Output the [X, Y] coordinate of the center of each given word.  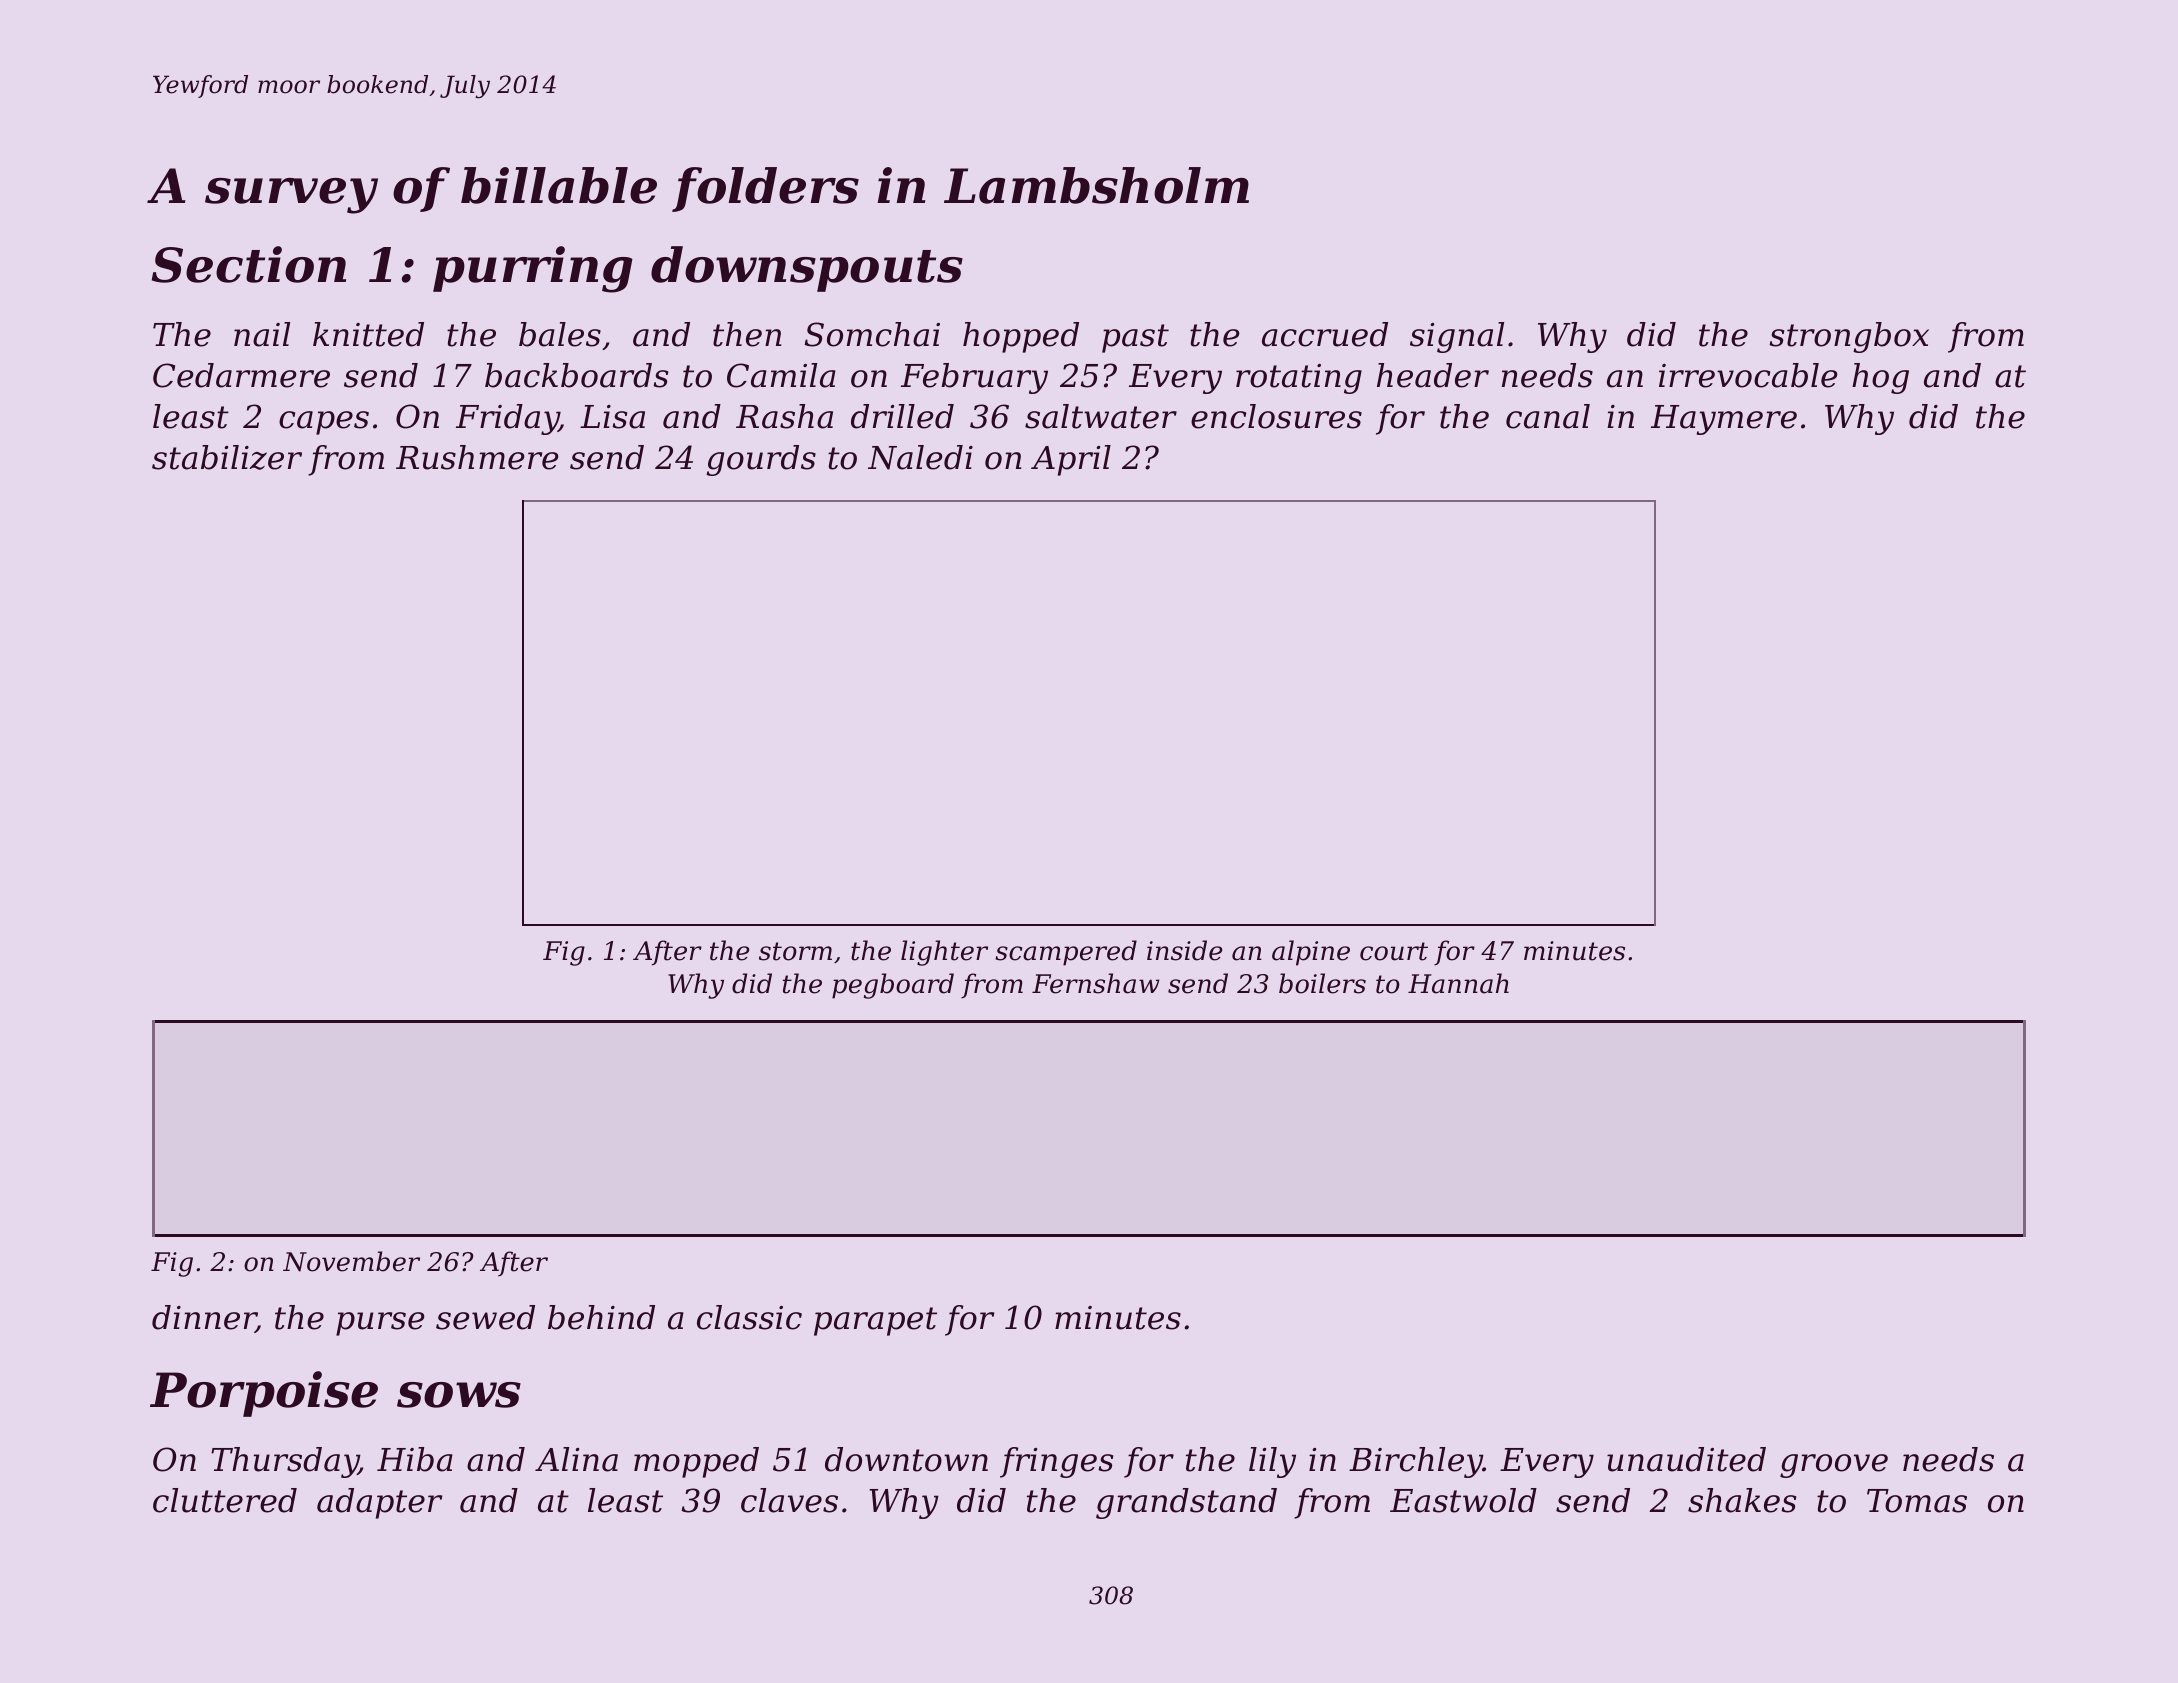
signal [1457, 337]
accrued [1325, 334]
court [1394, 951]
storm [795, 951]
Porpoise [264, 1394]
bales [560, 334]
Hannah [1458, 983]
